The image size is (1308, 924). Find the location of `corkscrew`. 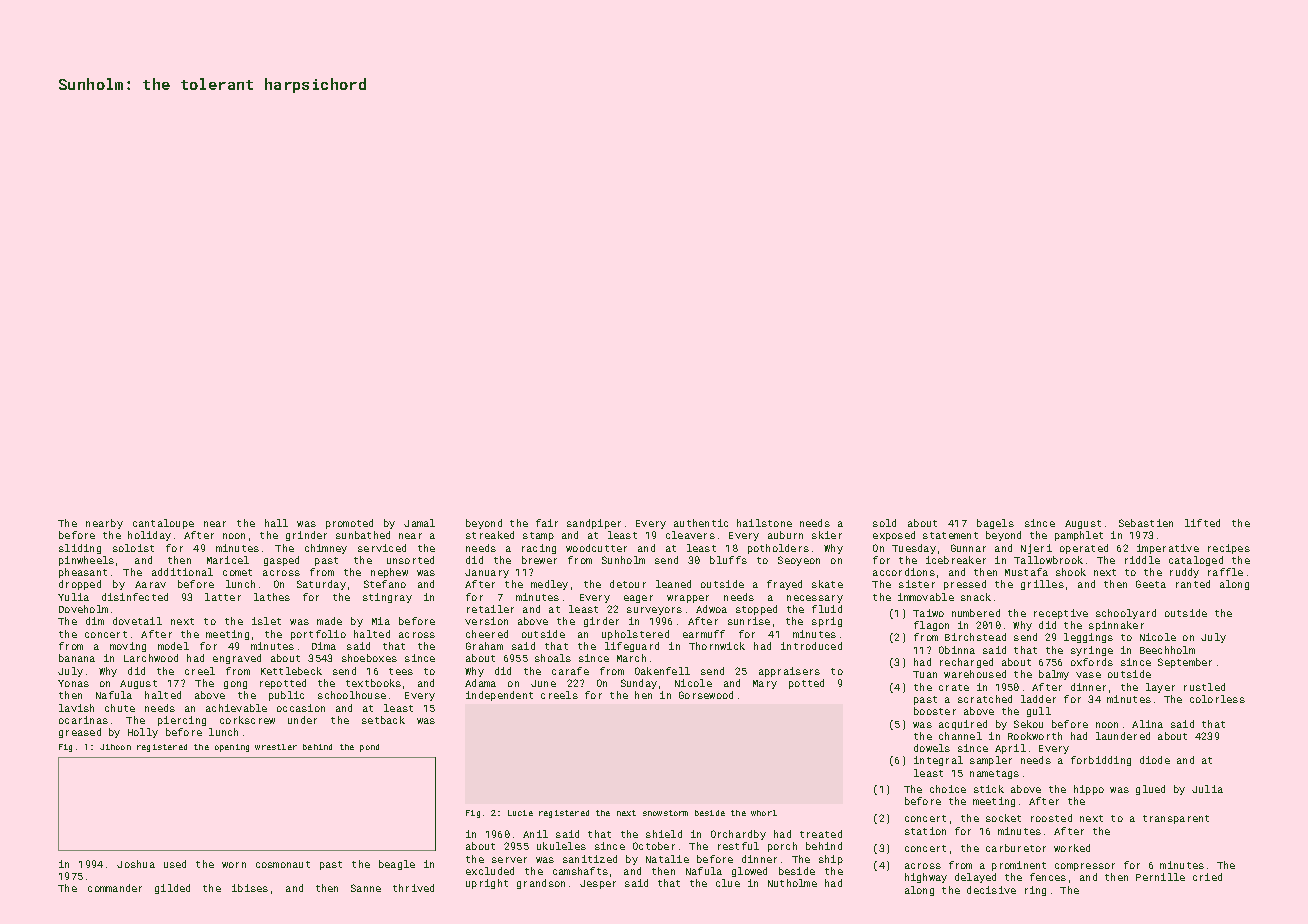

corkscrew is located at coordinates (247, 720).
